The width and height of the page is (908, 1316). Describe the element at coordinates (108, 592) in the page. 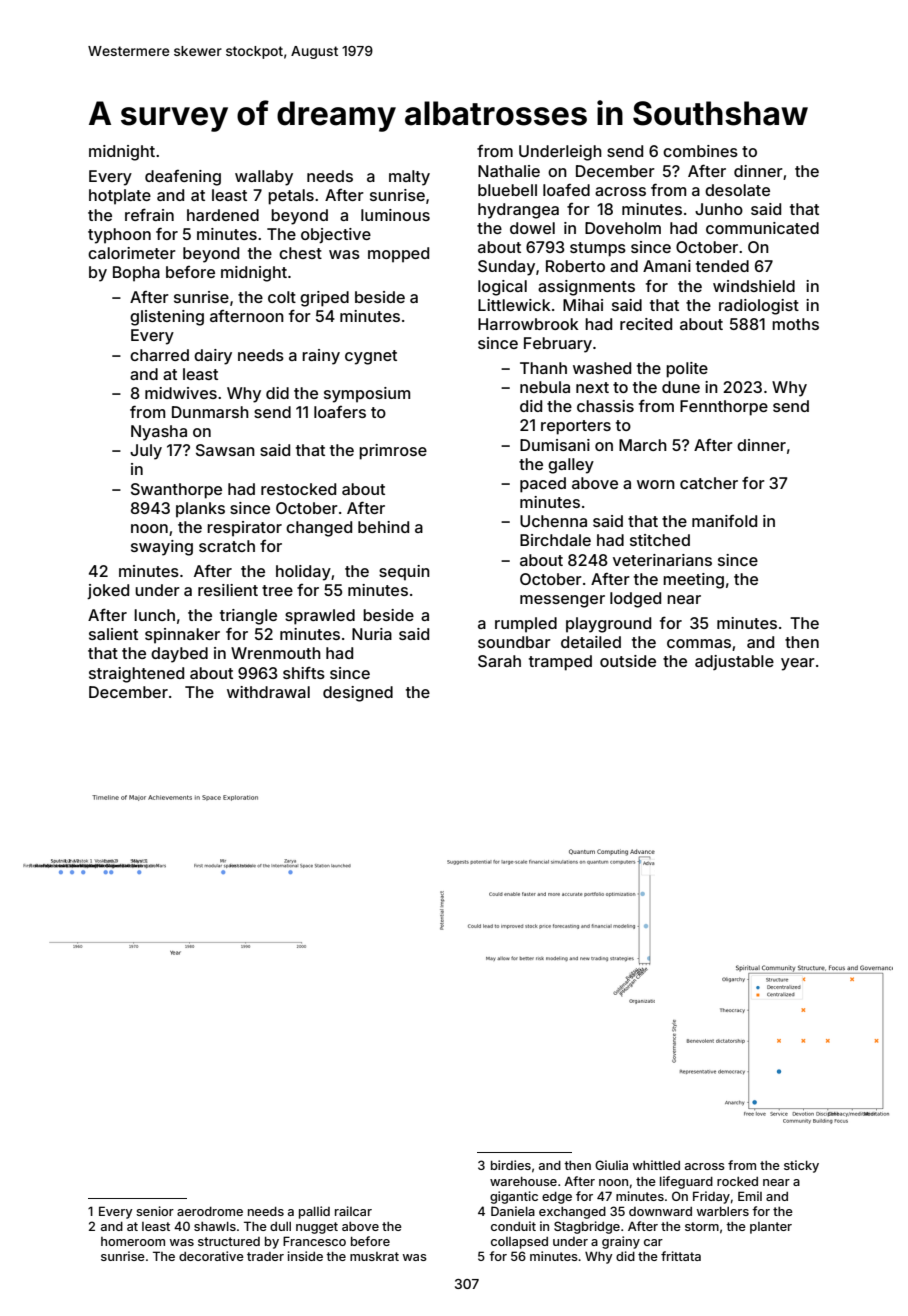

I see `joked` at that location.
